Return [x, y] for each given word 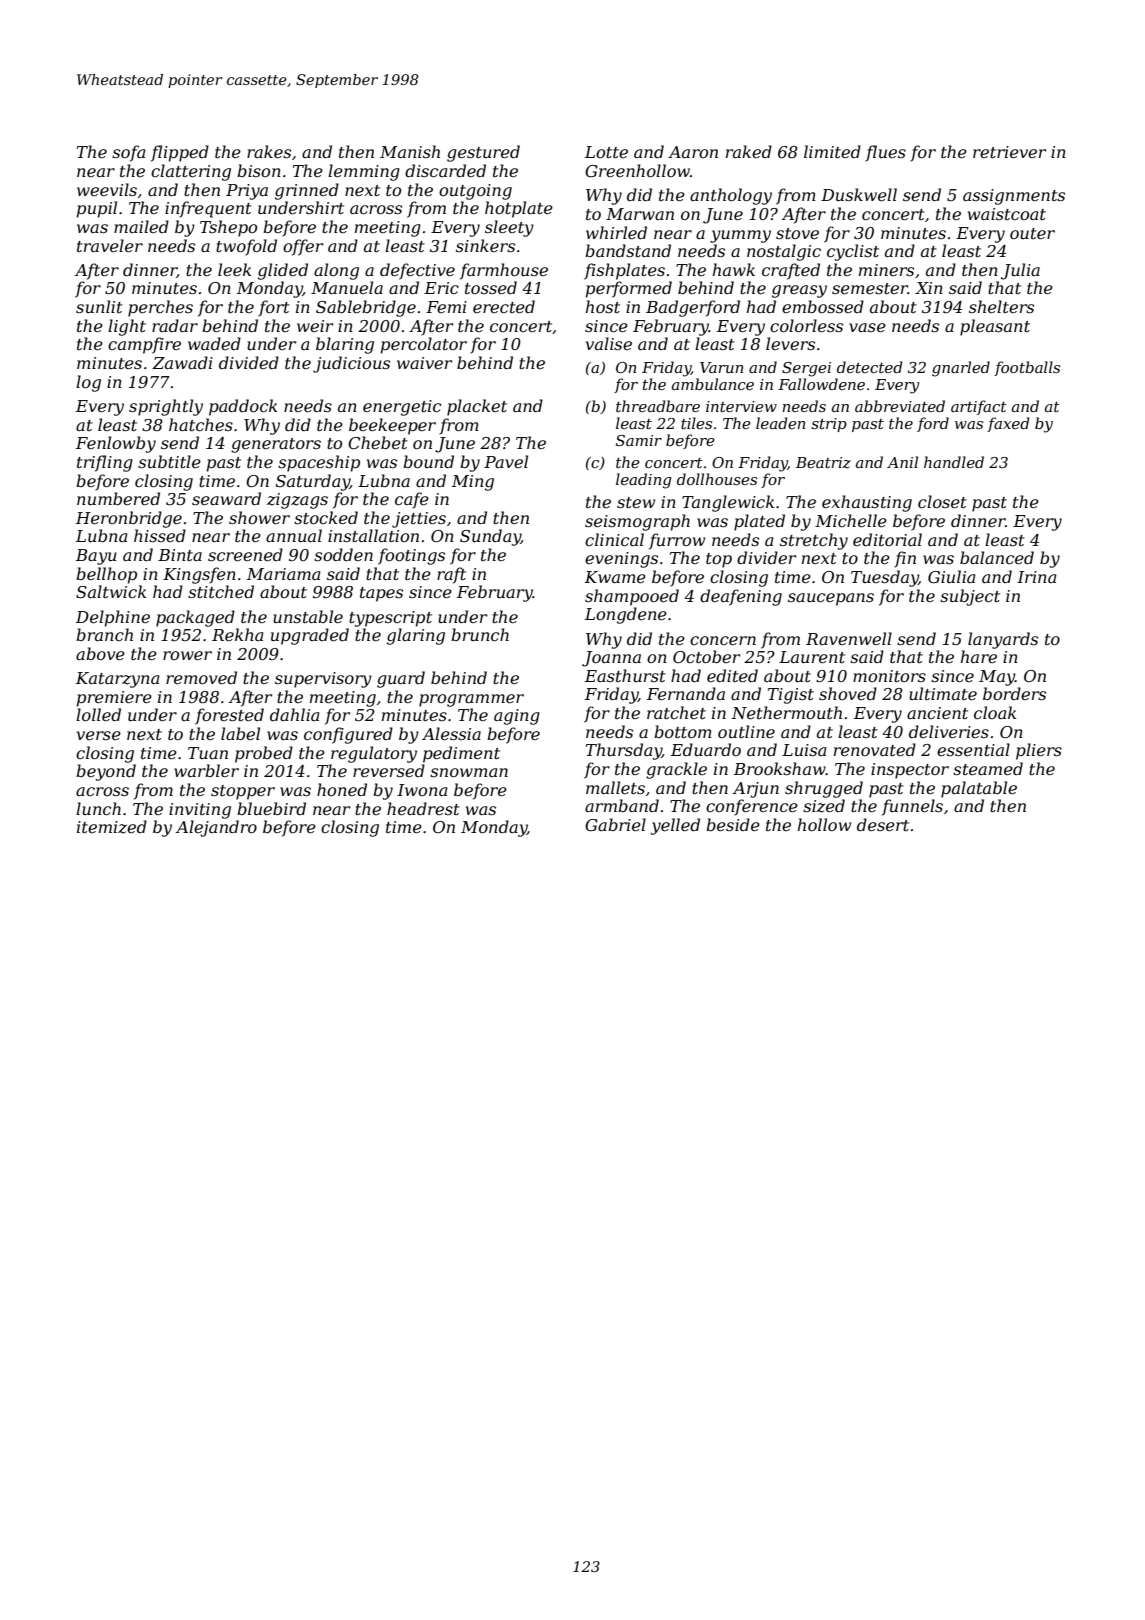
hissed [160, 535]
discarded [445, 170]
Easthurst [625, 675]
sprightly [166, 407]
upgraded [310, 636]
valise [609, 343]
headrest [423, 808]
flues [885, 153]
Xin [929, 288]
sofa [128, 153]
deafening [741, 597]
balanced [997, 557]
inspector [910, 771]
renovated [875, 749]
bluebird [271, 808]
